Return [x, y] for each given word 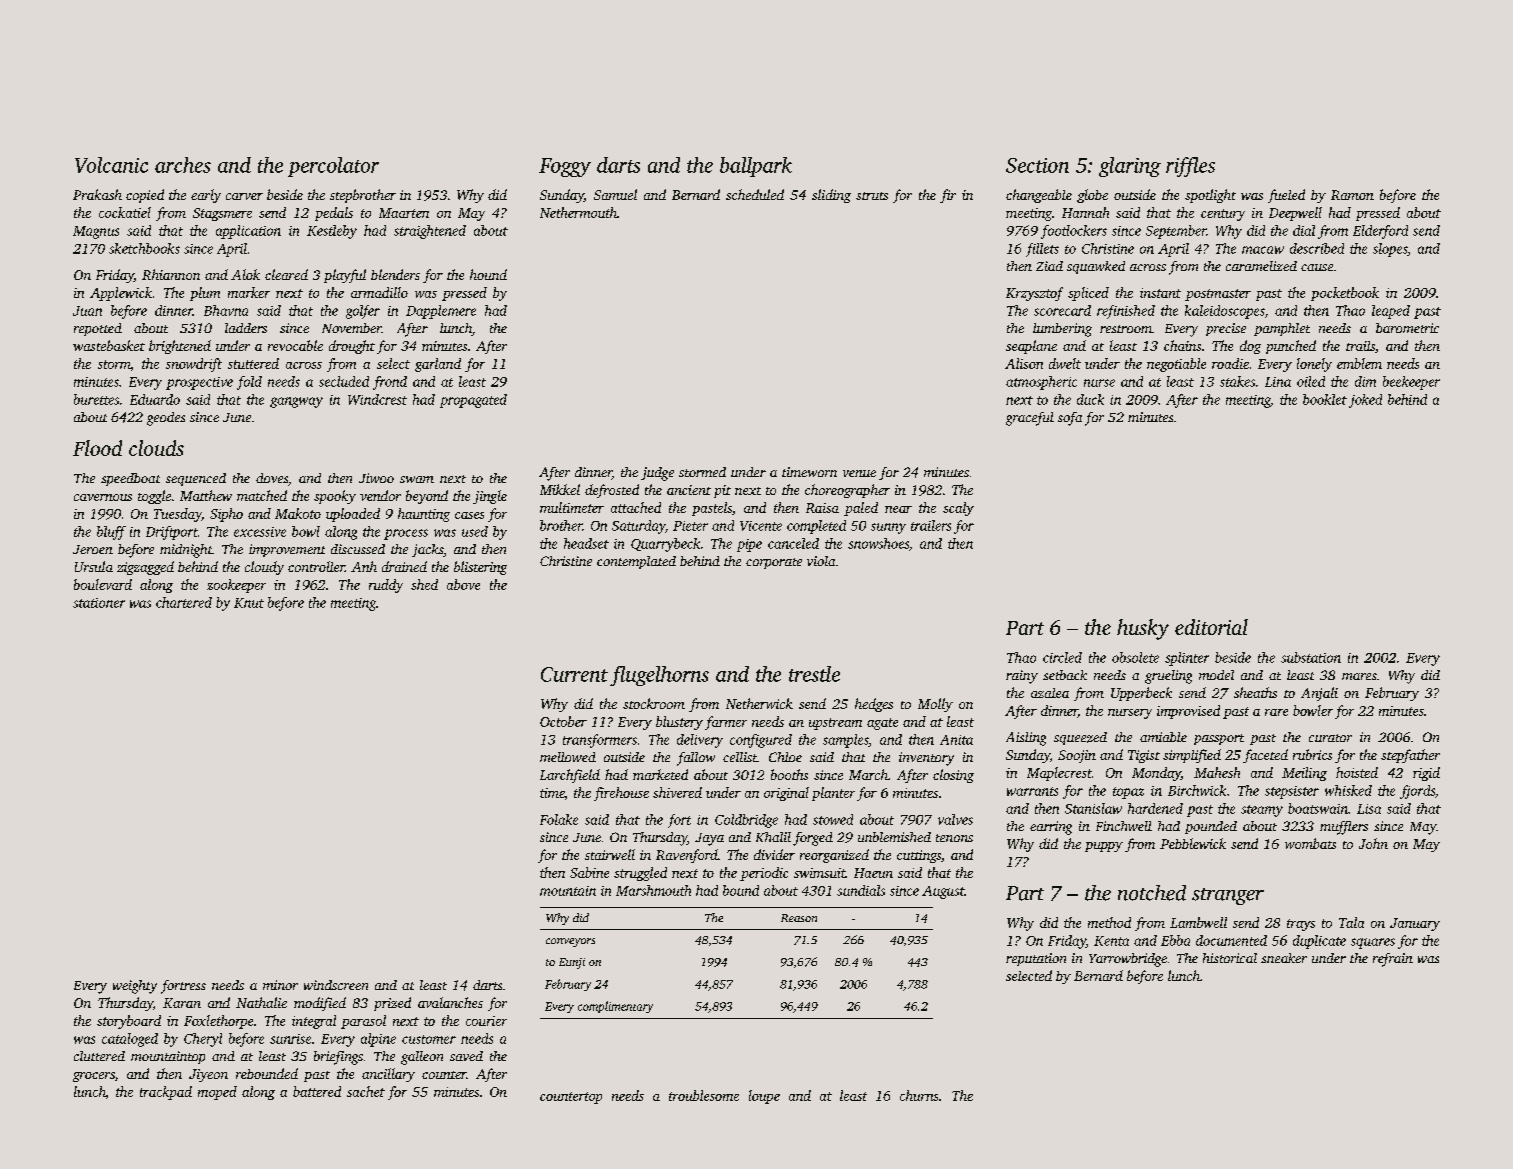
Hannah [1085, 212]
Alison [1024, 363]
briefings [338, 1058]
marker [249, 292]
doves [272, 478]
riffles [1190, 167]
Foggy [565, 167]
